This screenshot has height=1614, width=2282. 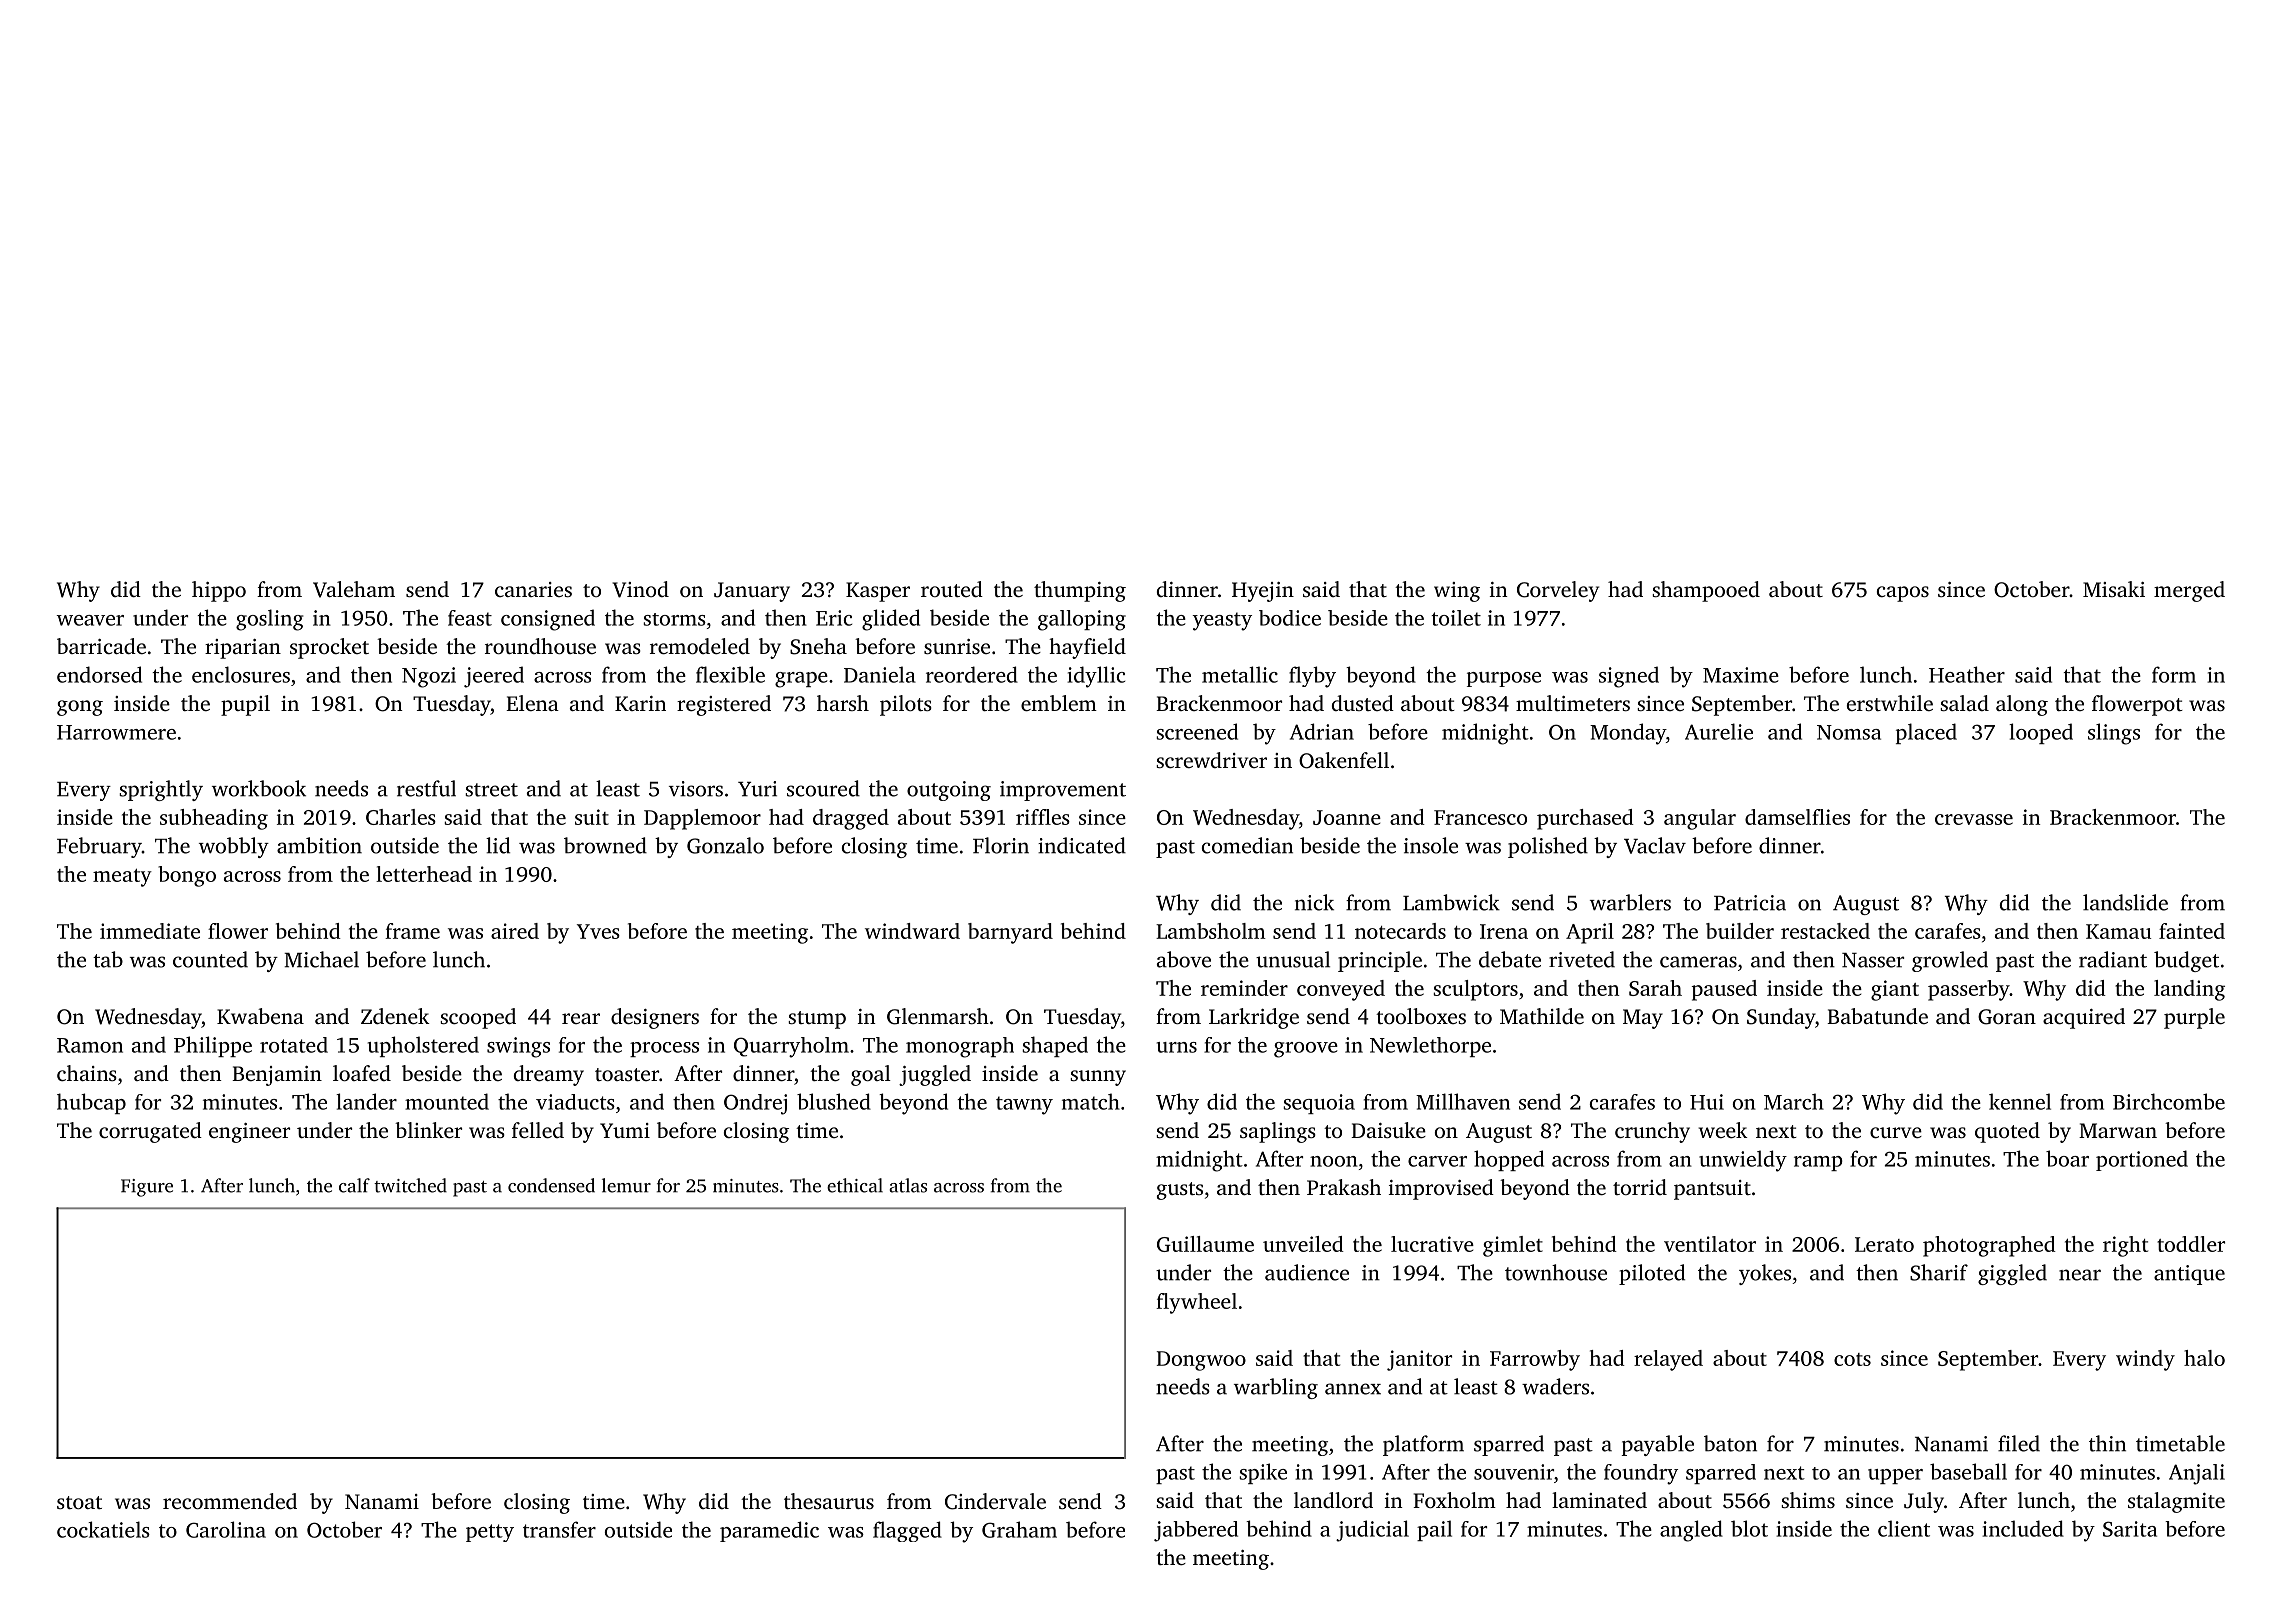 What do you see at coordinates (147, 1188) in the screenshot?
I see `Figure` at bounding box center [147, 1188].
